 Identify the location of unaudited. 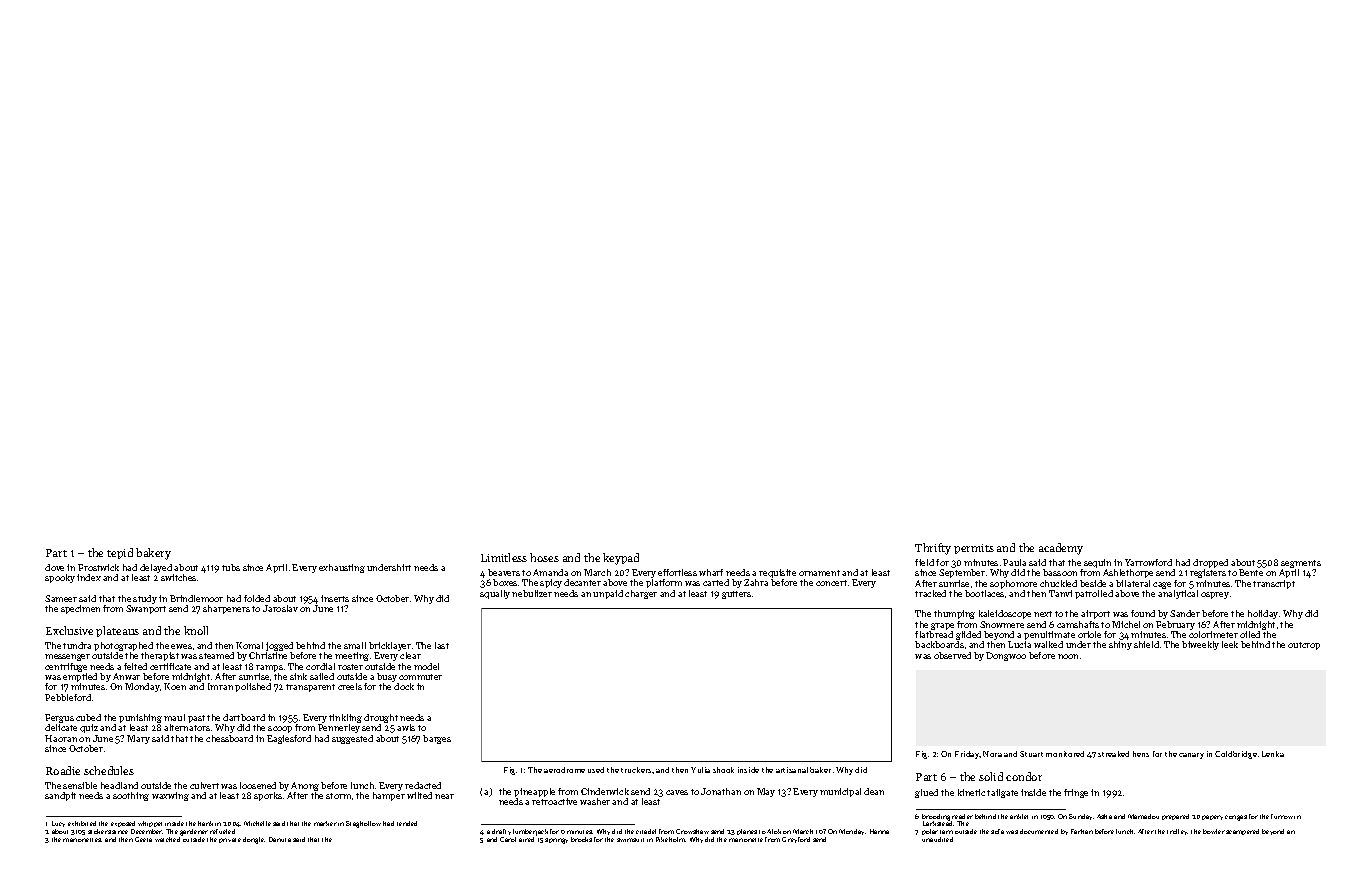
(937, 839).
